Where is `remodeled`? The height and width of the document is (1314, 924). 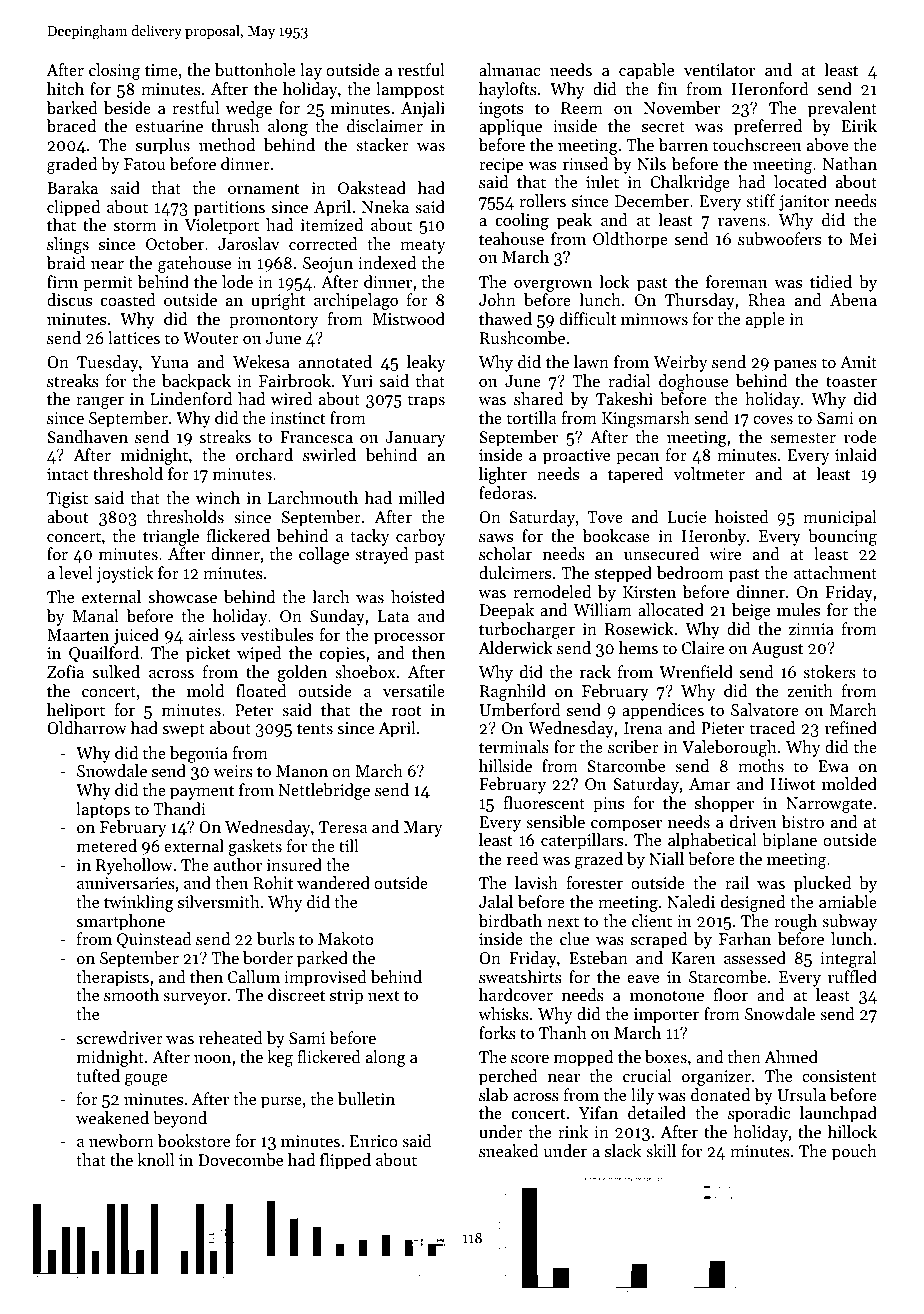 remodeled is located at coordinates (552, 591).
